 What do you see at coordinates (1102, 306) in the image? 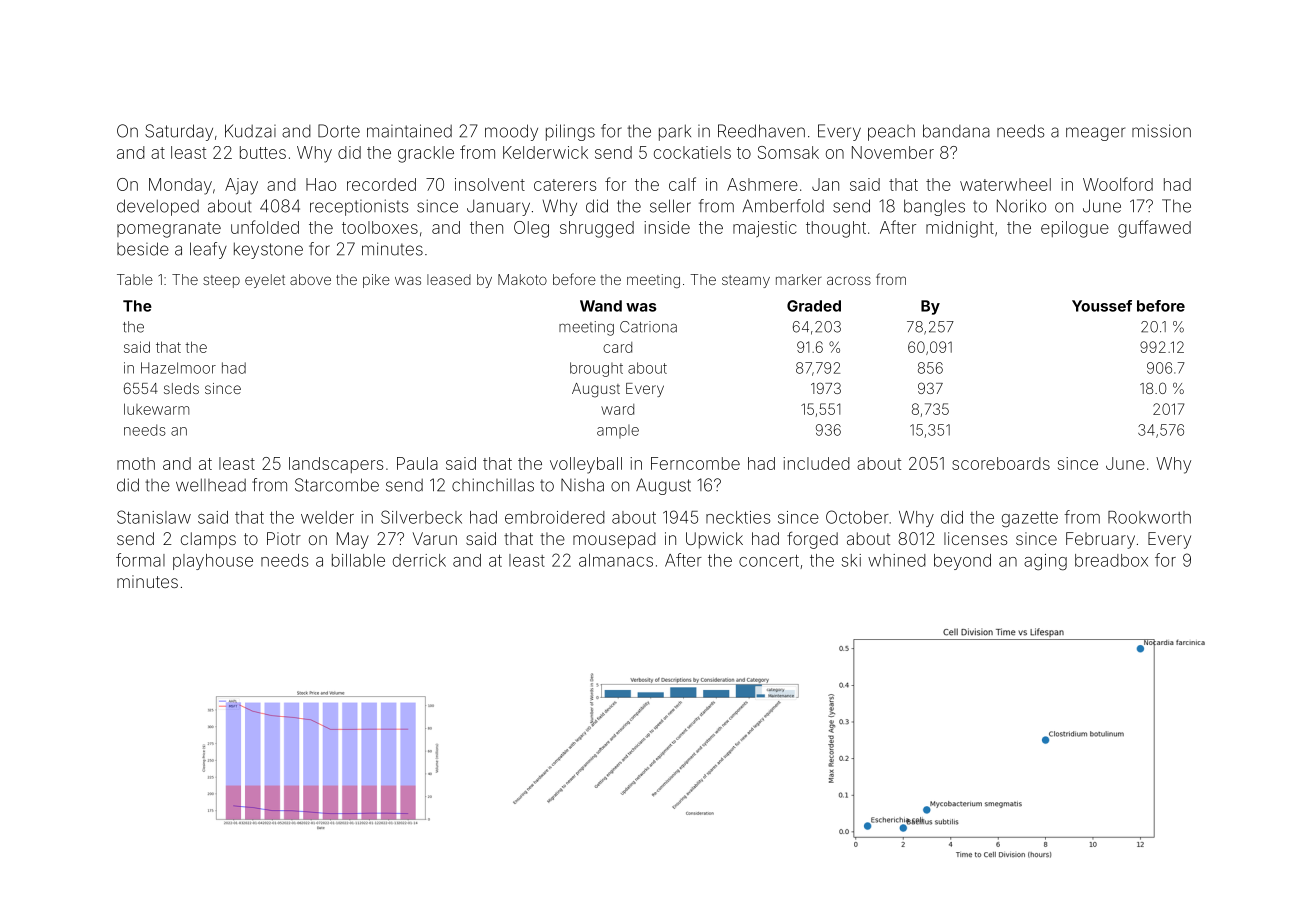
I see `Youssef` at bounding box center [1102, 306].
